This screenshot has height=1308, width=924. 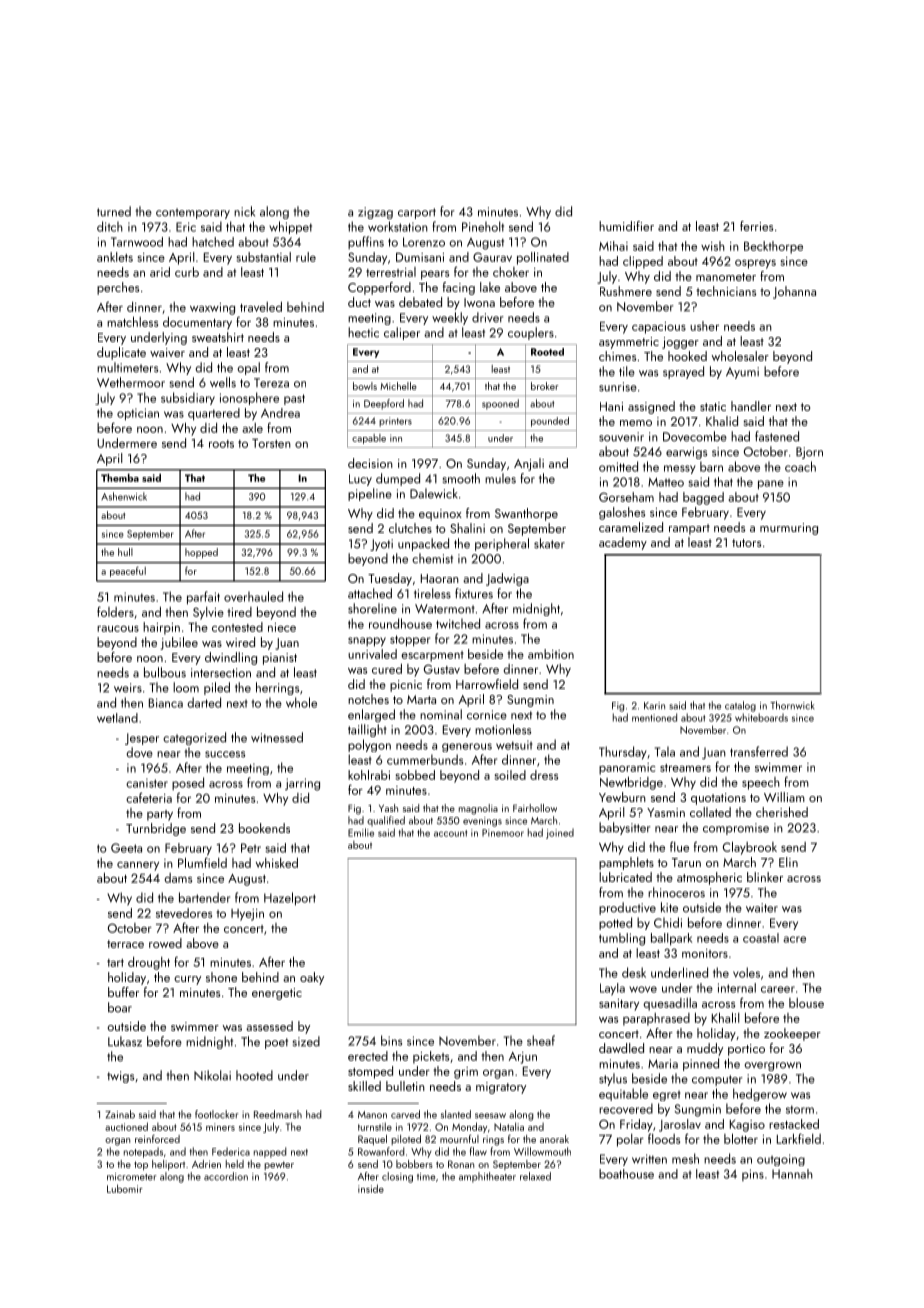 I want to click on turned, so click(x=114, y=211).
